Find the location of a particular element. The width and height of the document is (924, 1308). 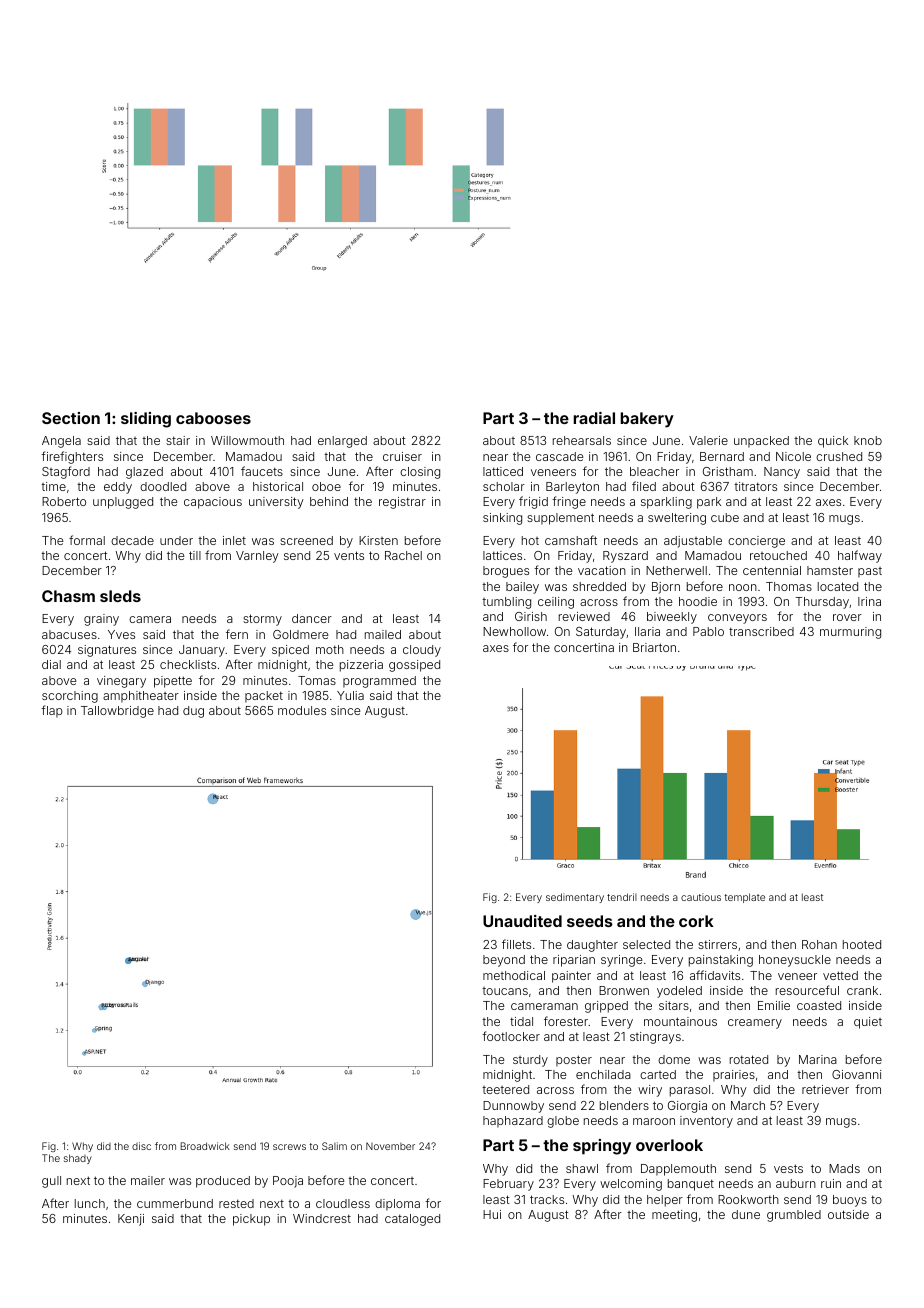

bakery is located at coordinates (647, 420).
